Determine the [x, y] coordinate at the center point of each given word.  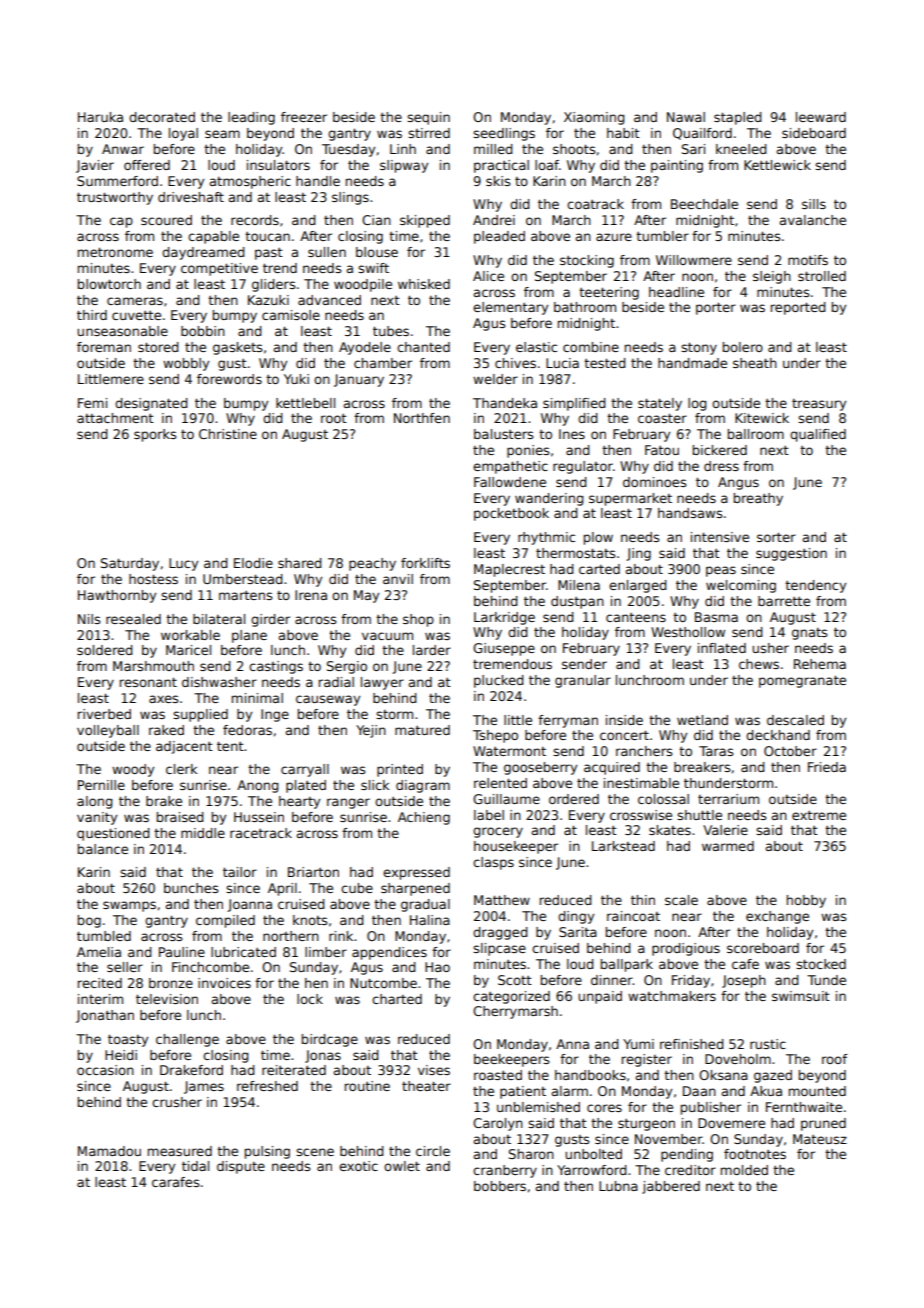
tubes [391, 331]
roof [835, 1059]
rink [341, 936]
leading [251, 118]
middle [203, 833]
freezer [304, 117]
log [697, 404]
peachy [372, 564]
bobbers [500, 1186]
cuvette [136, 315]
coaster [662, 418]
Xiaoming [594, 118]
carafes [175, 1182]
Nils [89, 619]
